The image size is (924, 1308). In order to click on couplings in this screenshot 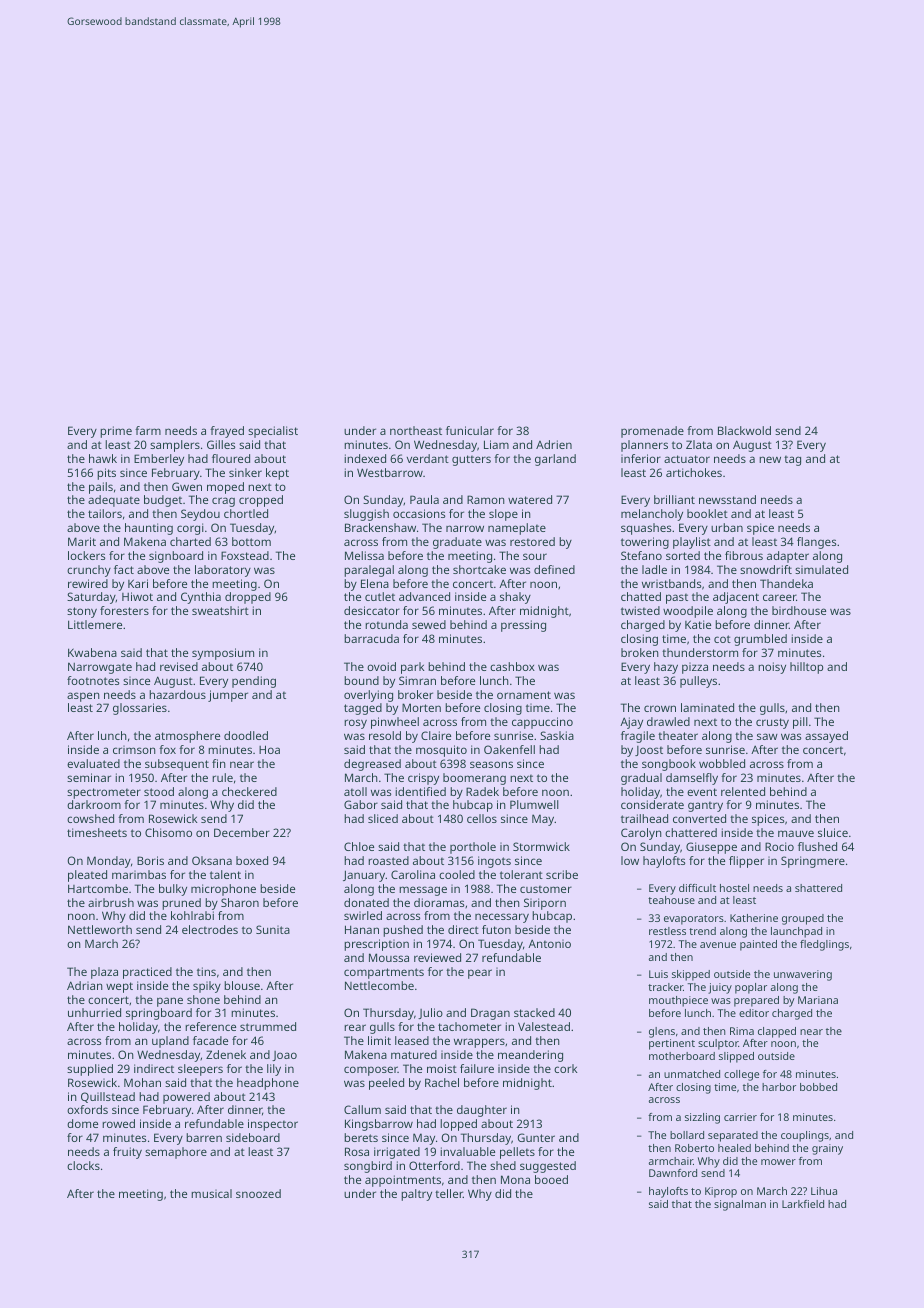, I will do `click(805, 1136)`.
